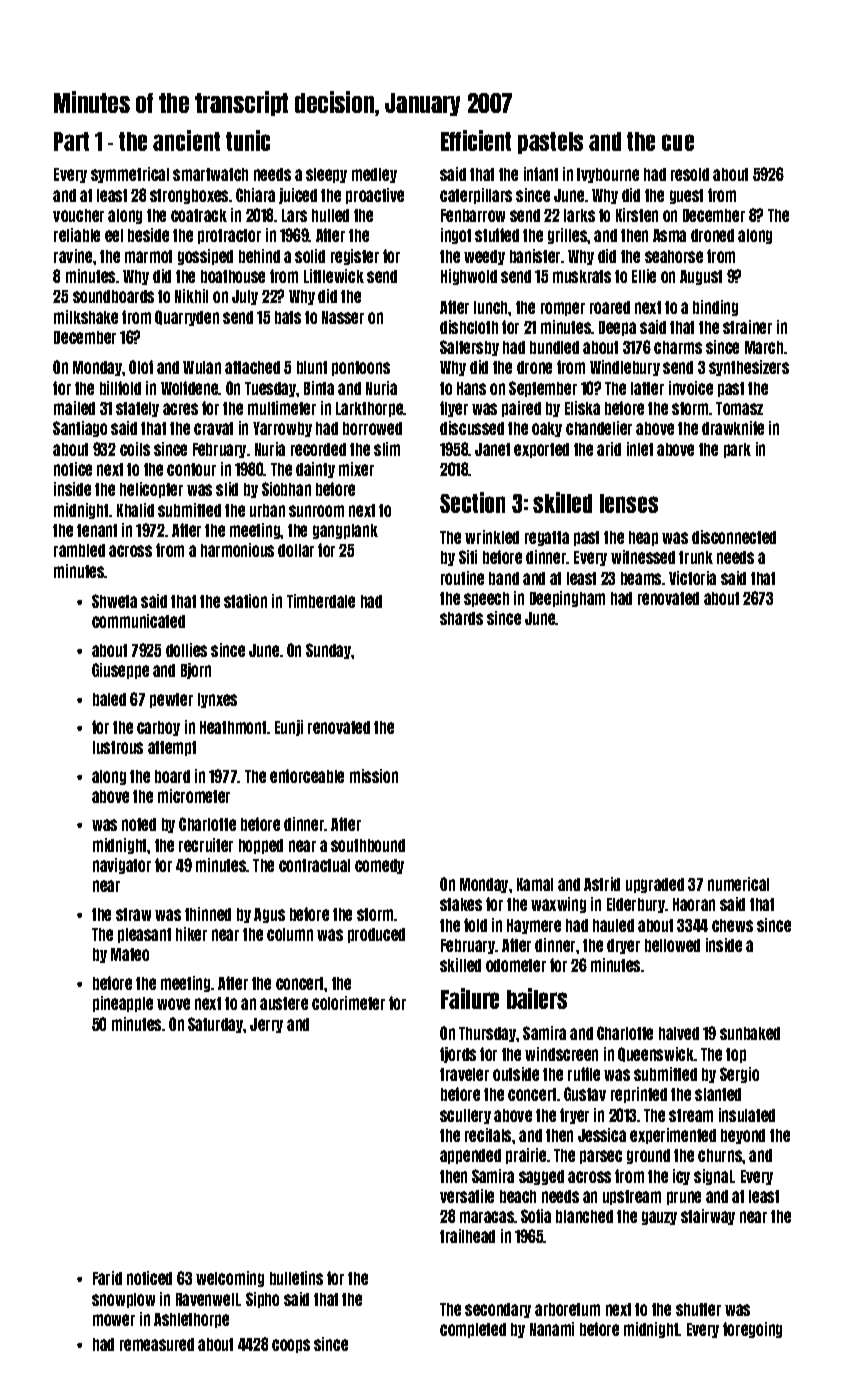  I want to click on lunch, so click(491, 307).
